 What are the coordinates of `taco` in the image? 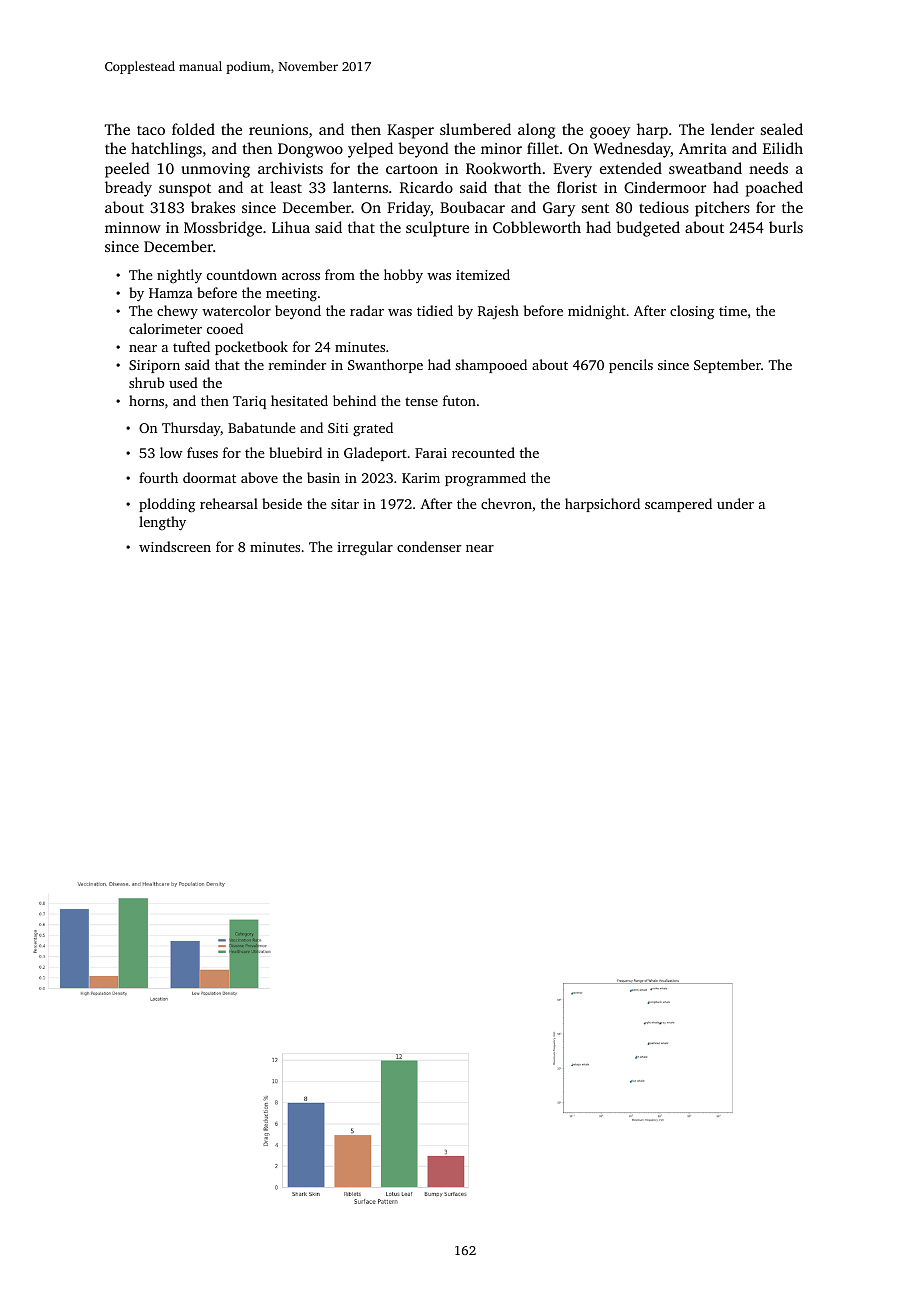 It's located at (151, 130).
